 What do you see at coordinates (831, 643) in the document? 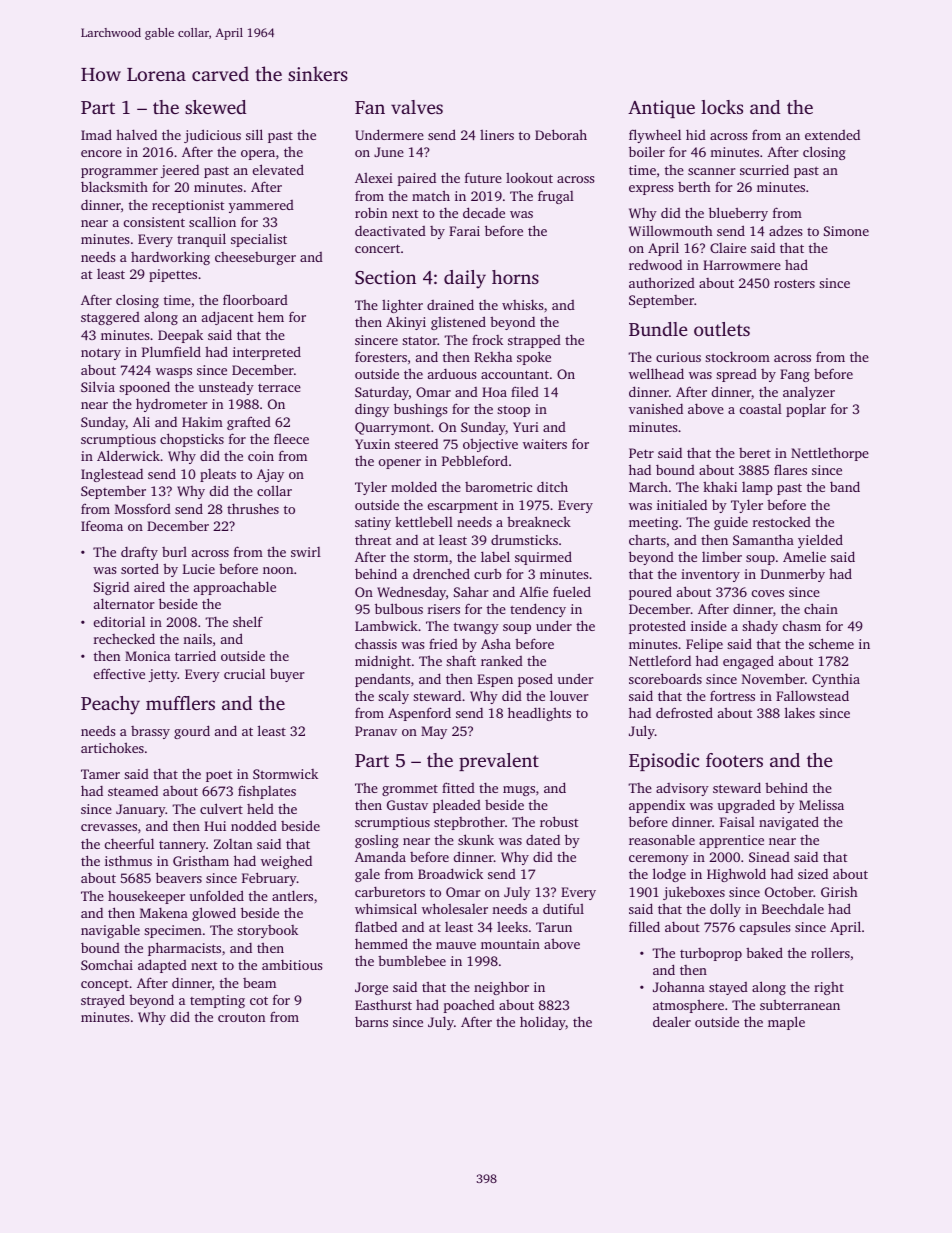
I see `scheme` at bounding box center [831, 643].
